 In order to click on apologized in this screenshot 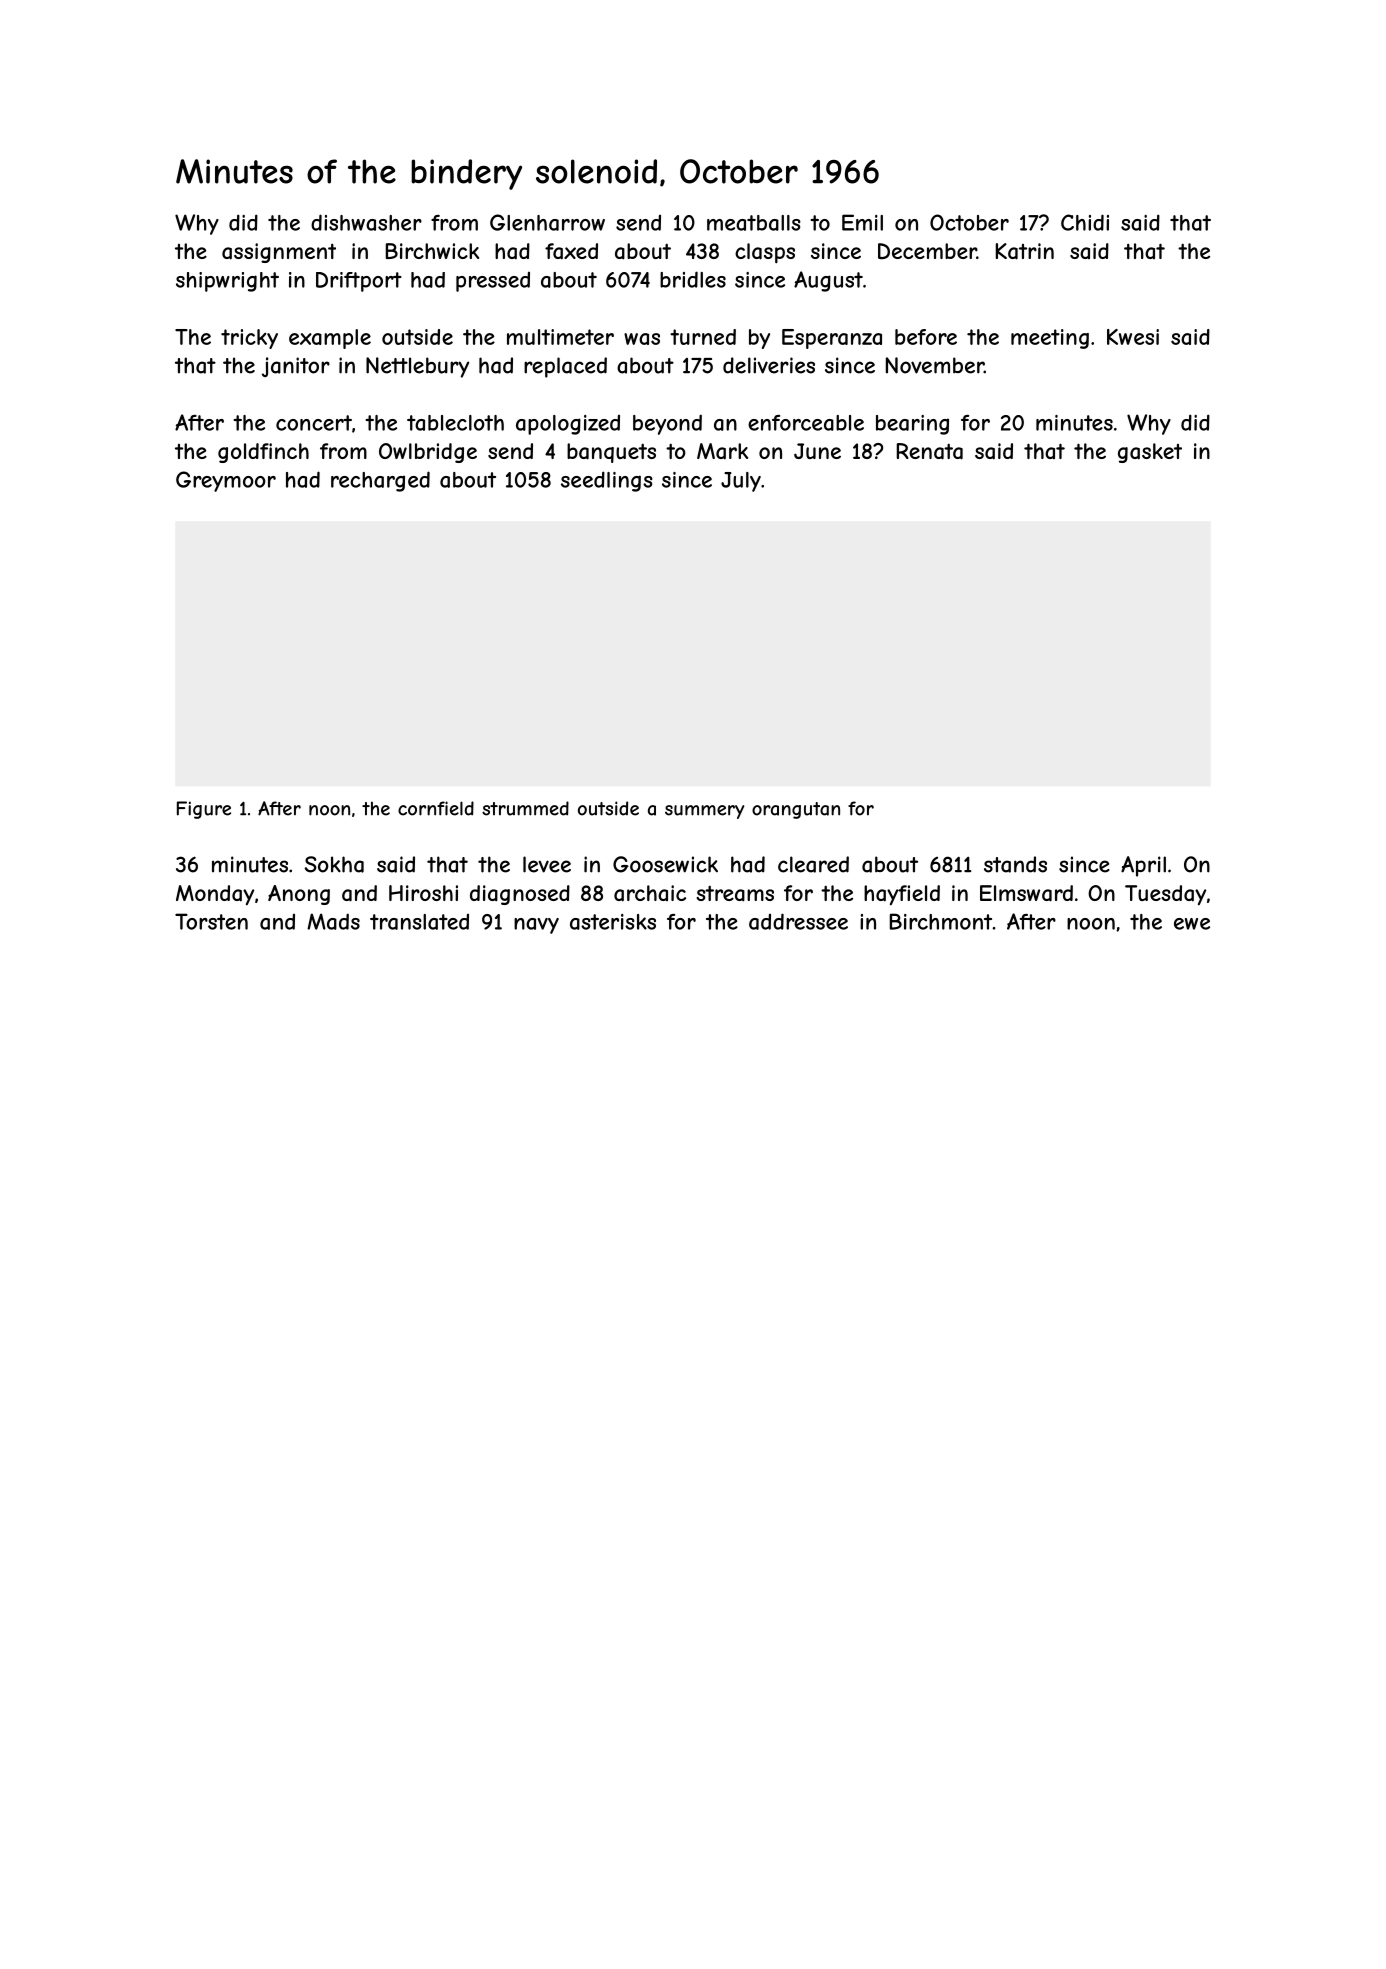, I will do `click(568, 425)`.
